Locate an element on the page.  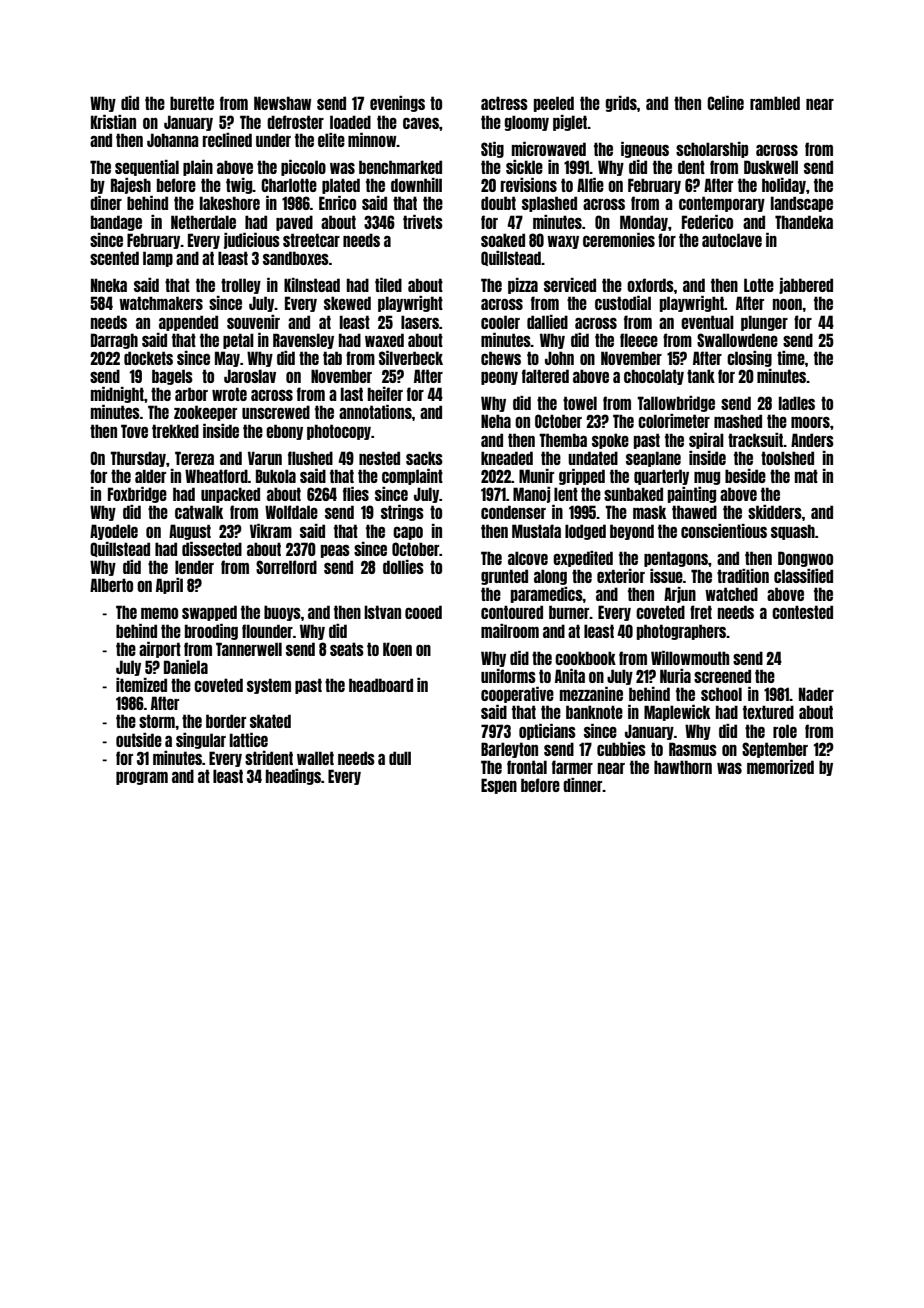
Foxbridge is located at coordinates (137, 495).
